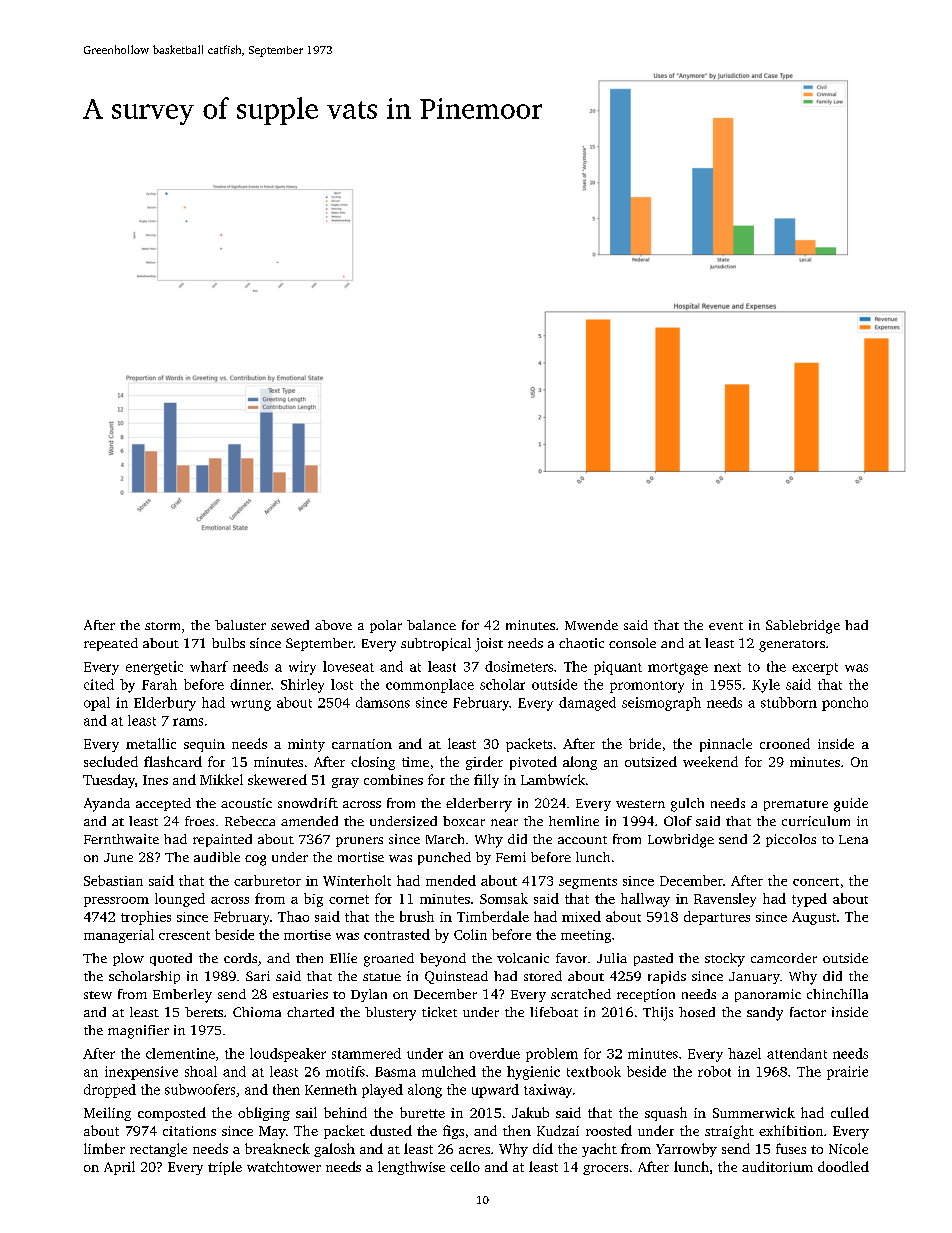 Image resolution: width=952 pixels, height=1233 pixels. Describe the element at coordinates (456, 977) in the screenshot. I see `Quinstead` at that location.
